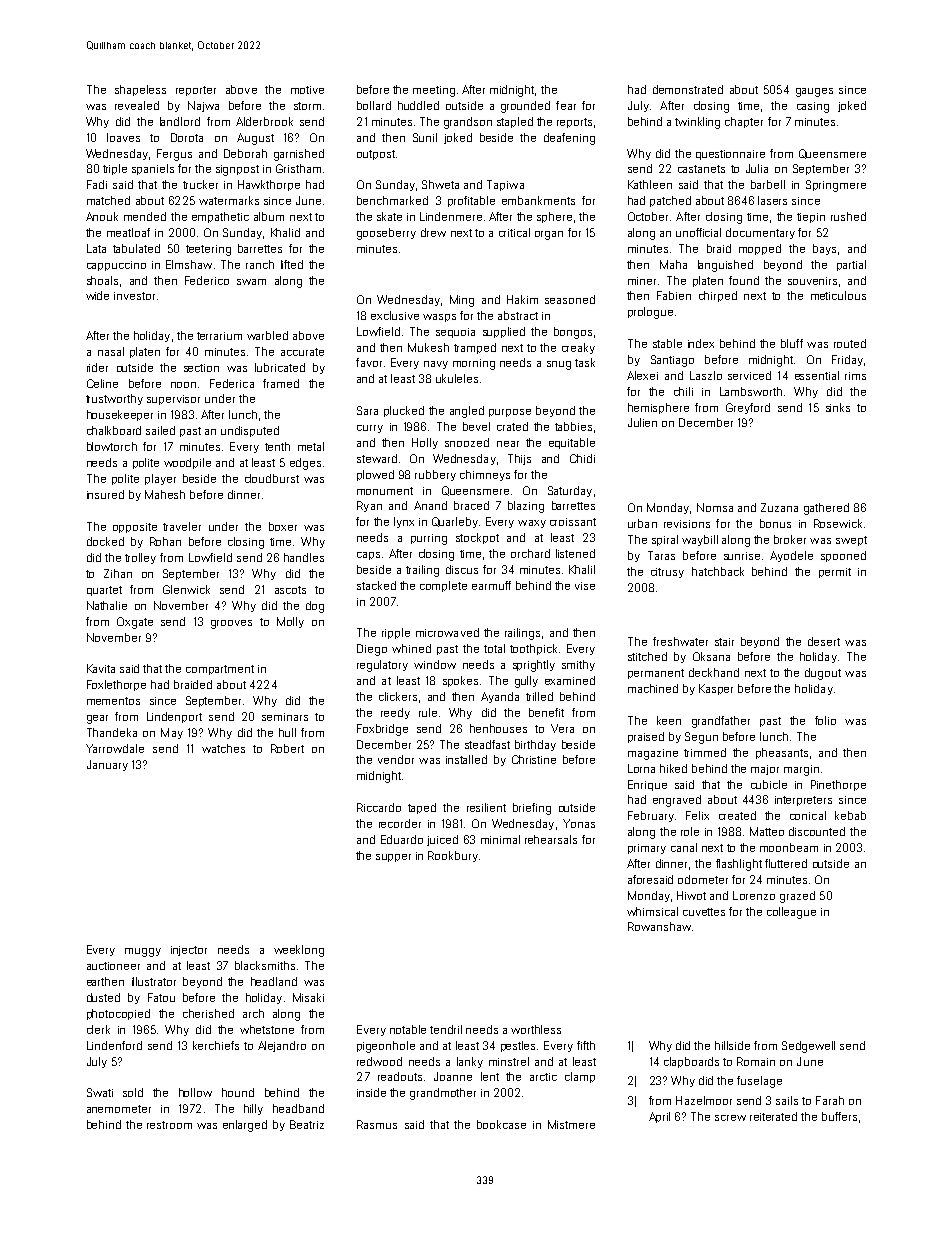 The height and width of the screenshot is (1233, 952). I want to click on chapter, so click(744, 122).
